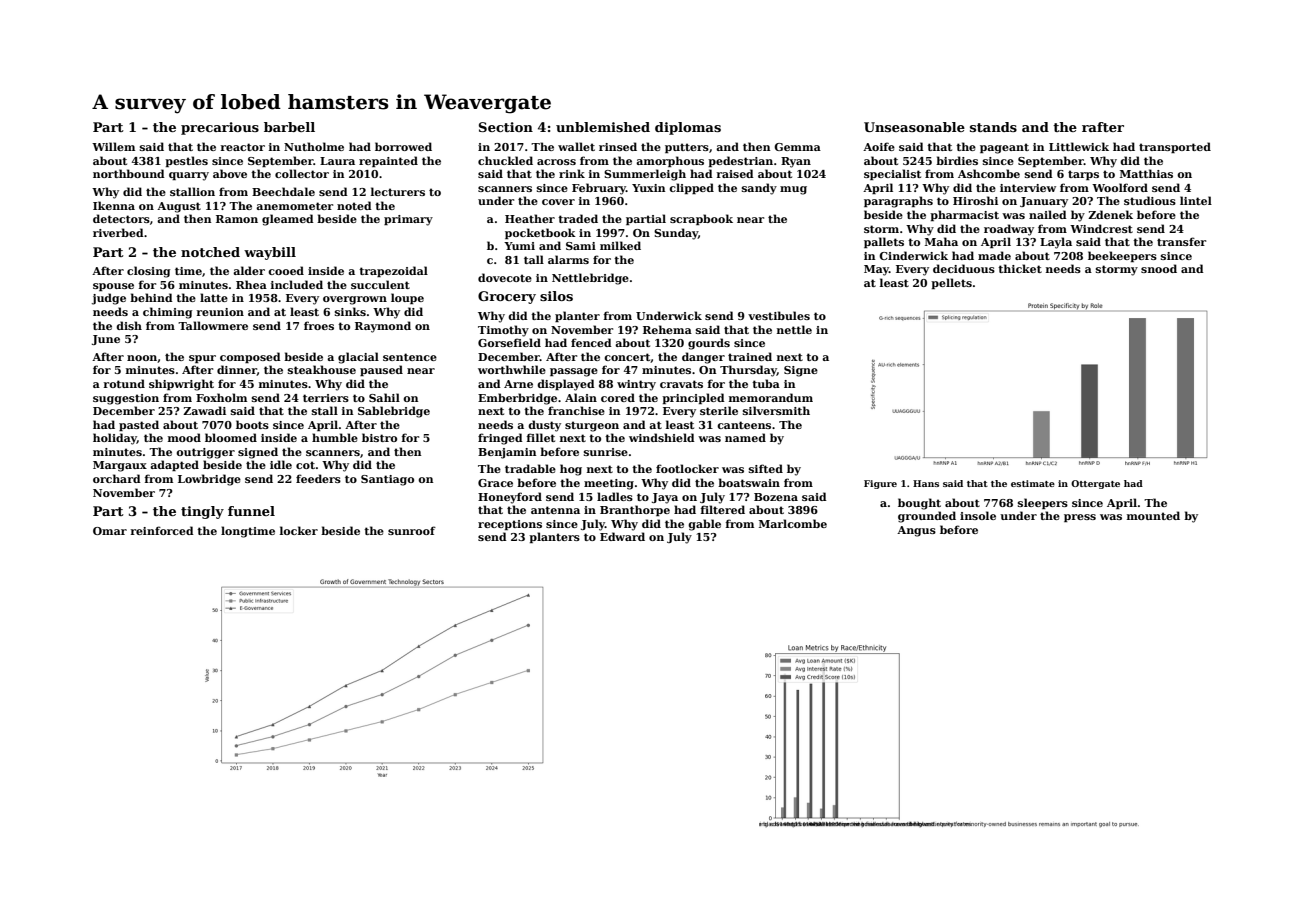 Image resolution: width=1308 pixels, height=924 pixels. What do you see at coordinates (796, 162) in the document?
I see `Ryan` at bounding box center [796, 162].
